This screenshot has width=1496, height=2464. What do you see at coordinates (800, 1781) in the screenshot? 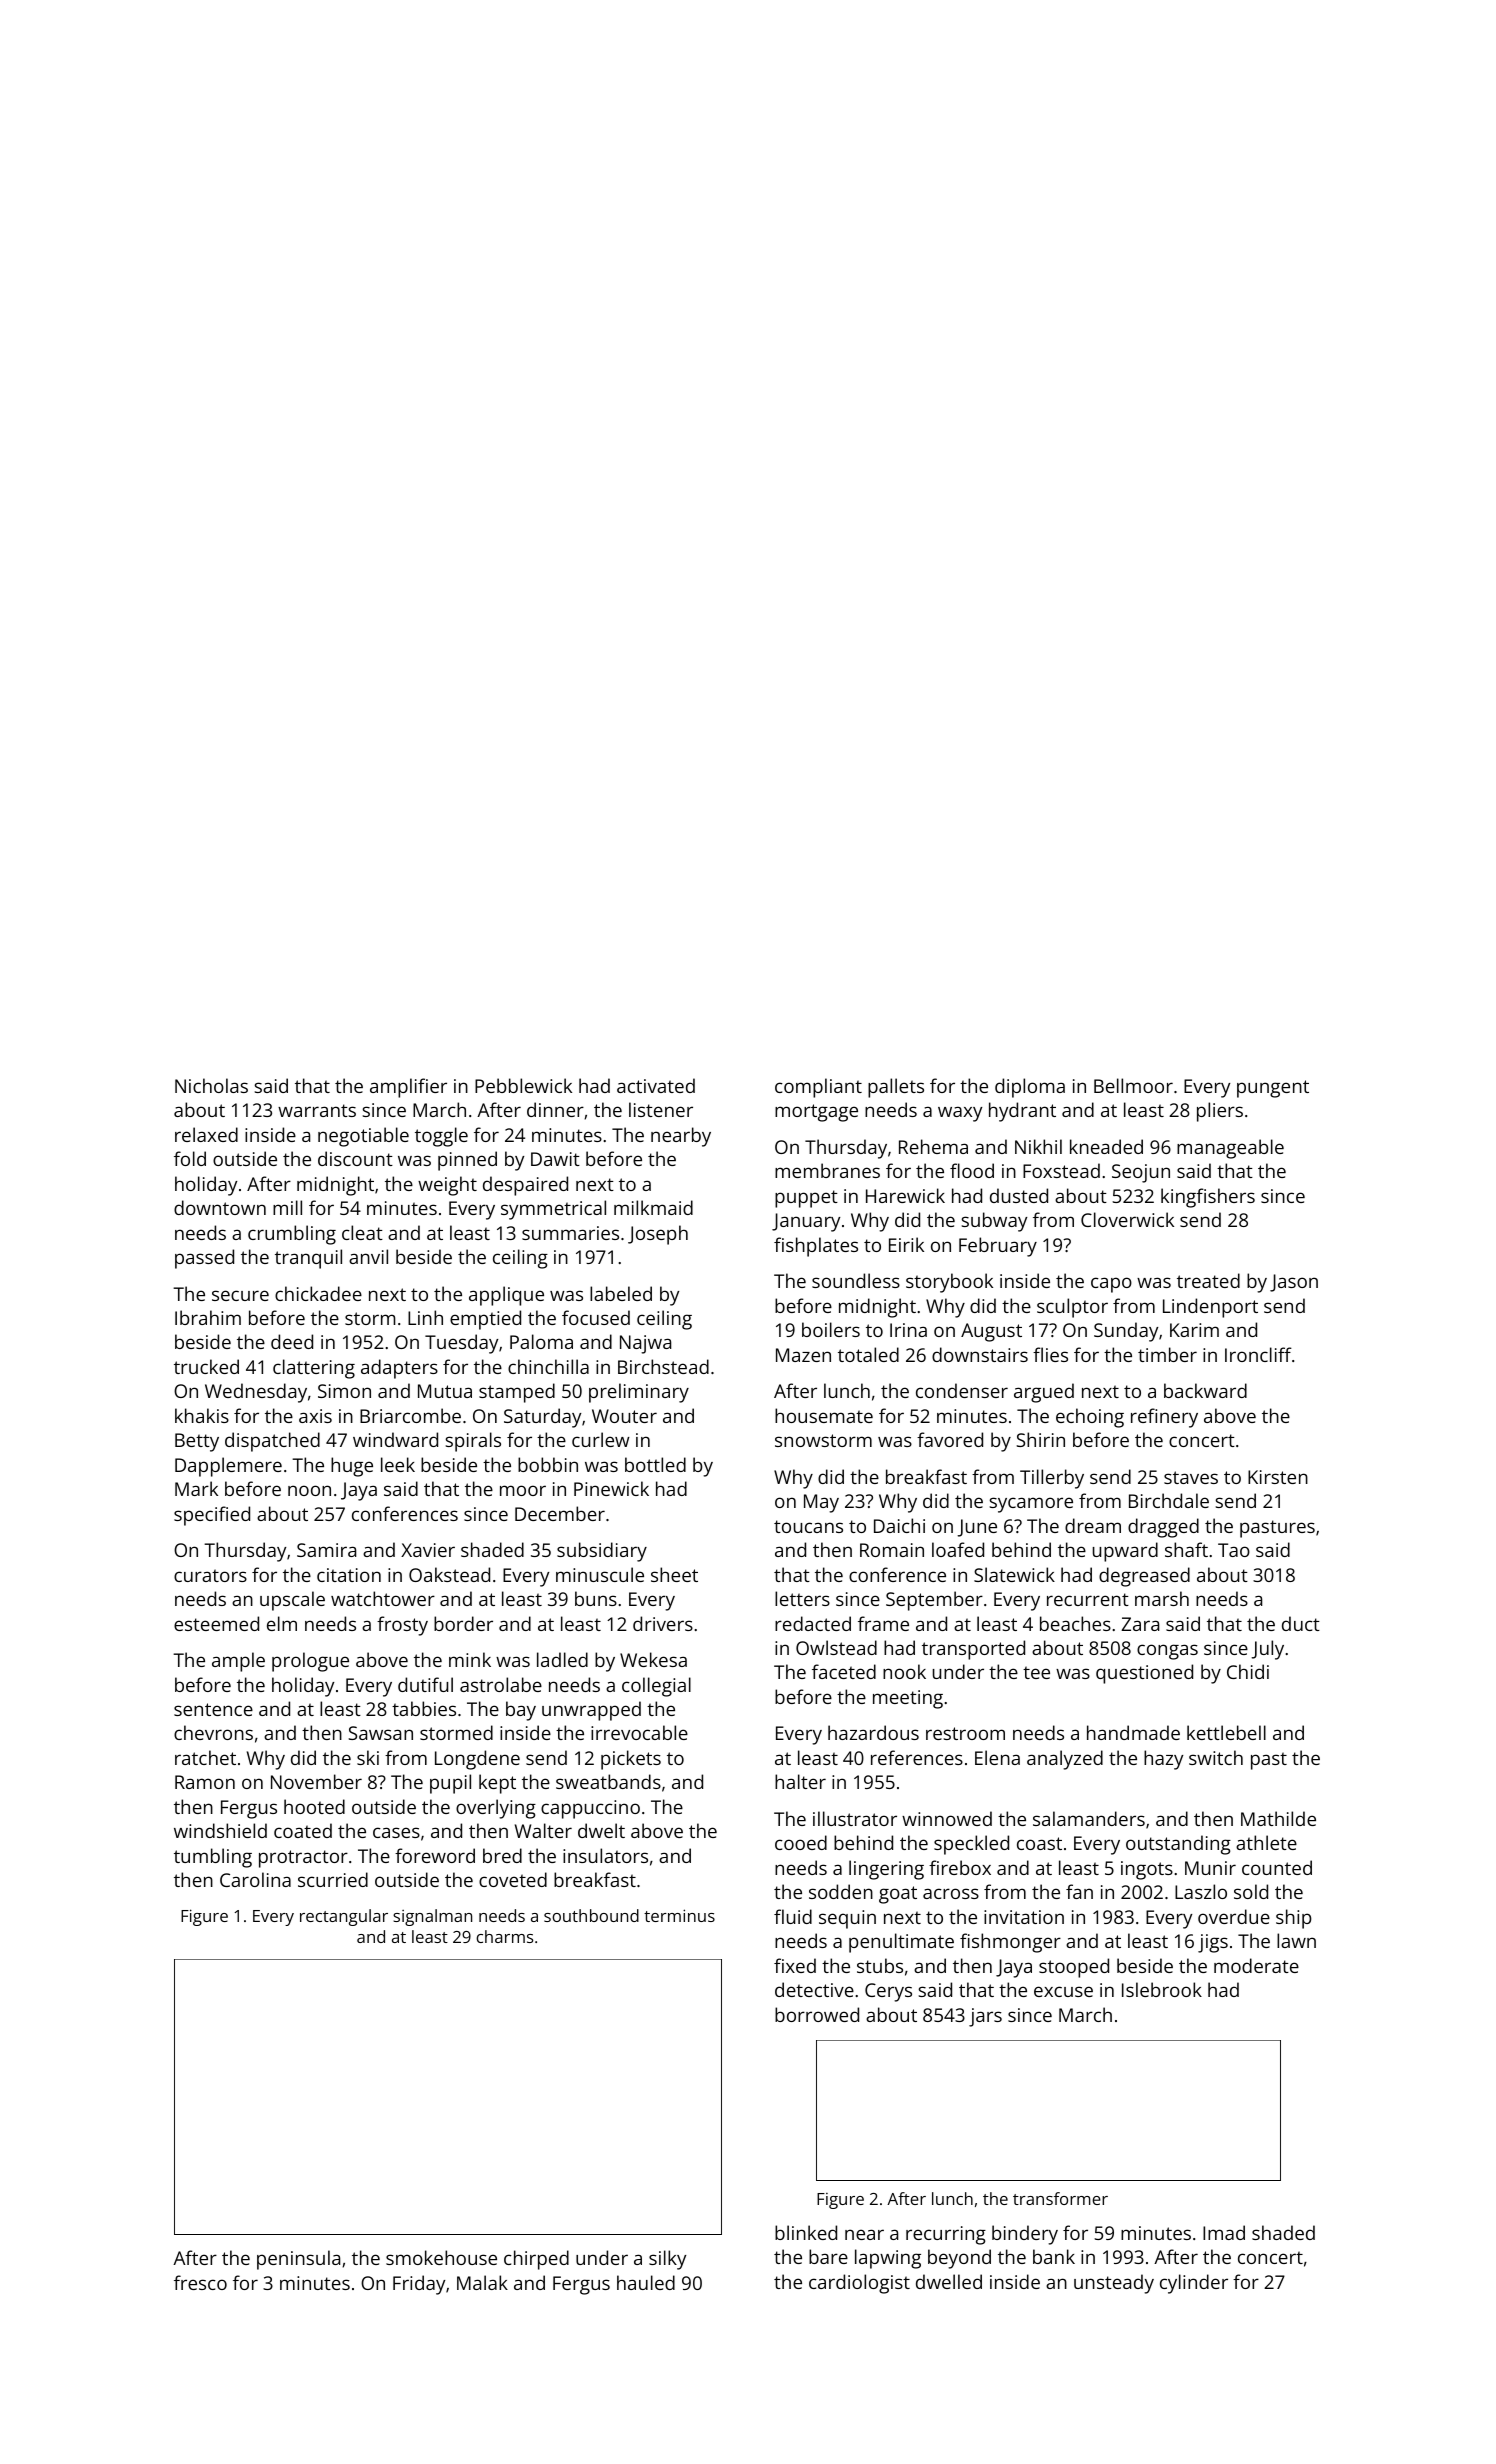
I see `halter` at bounding box center [800, 1781].
